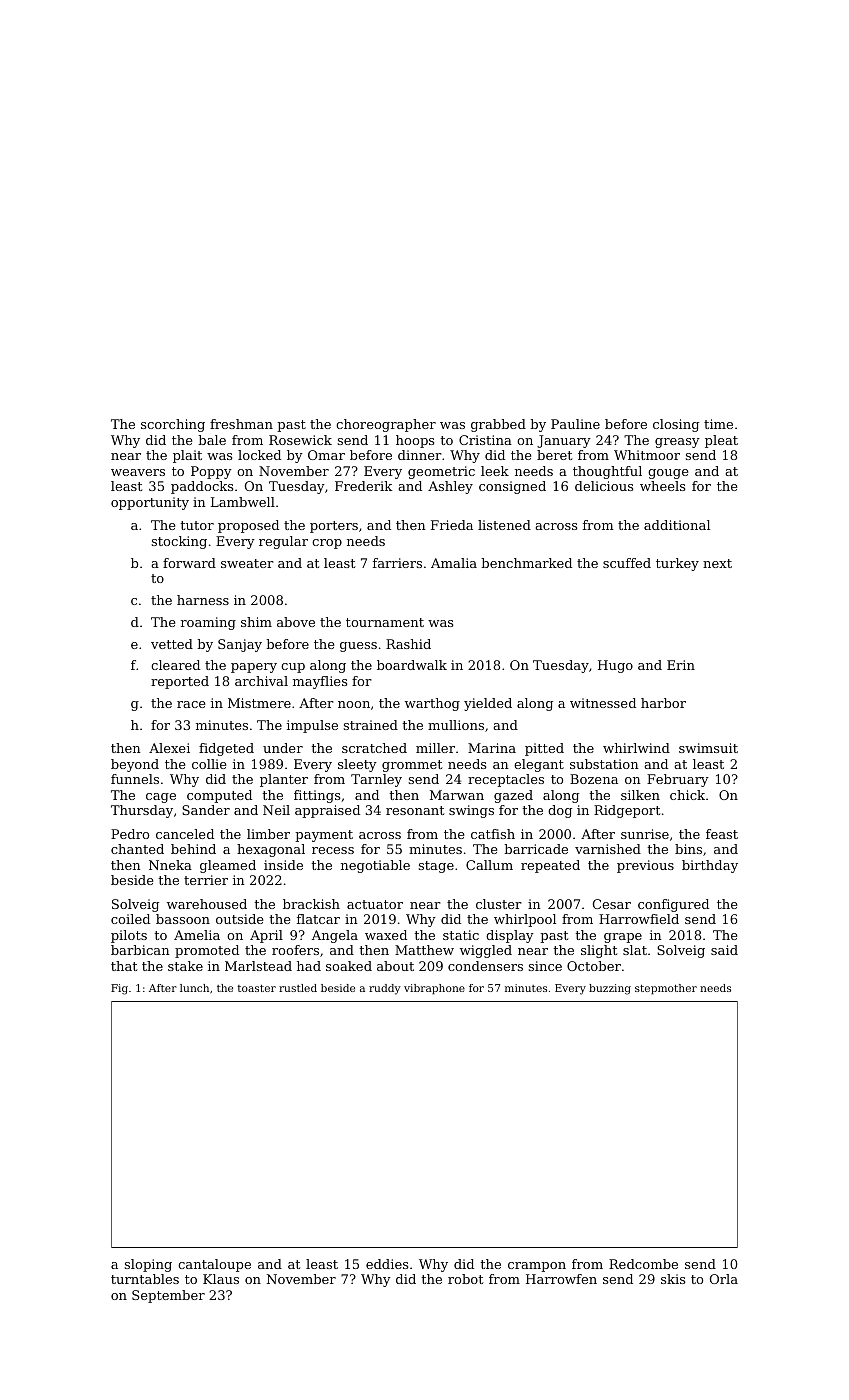 This screenshot has height=1400, width=849. I want to click on harbor, so click(663, 703).
